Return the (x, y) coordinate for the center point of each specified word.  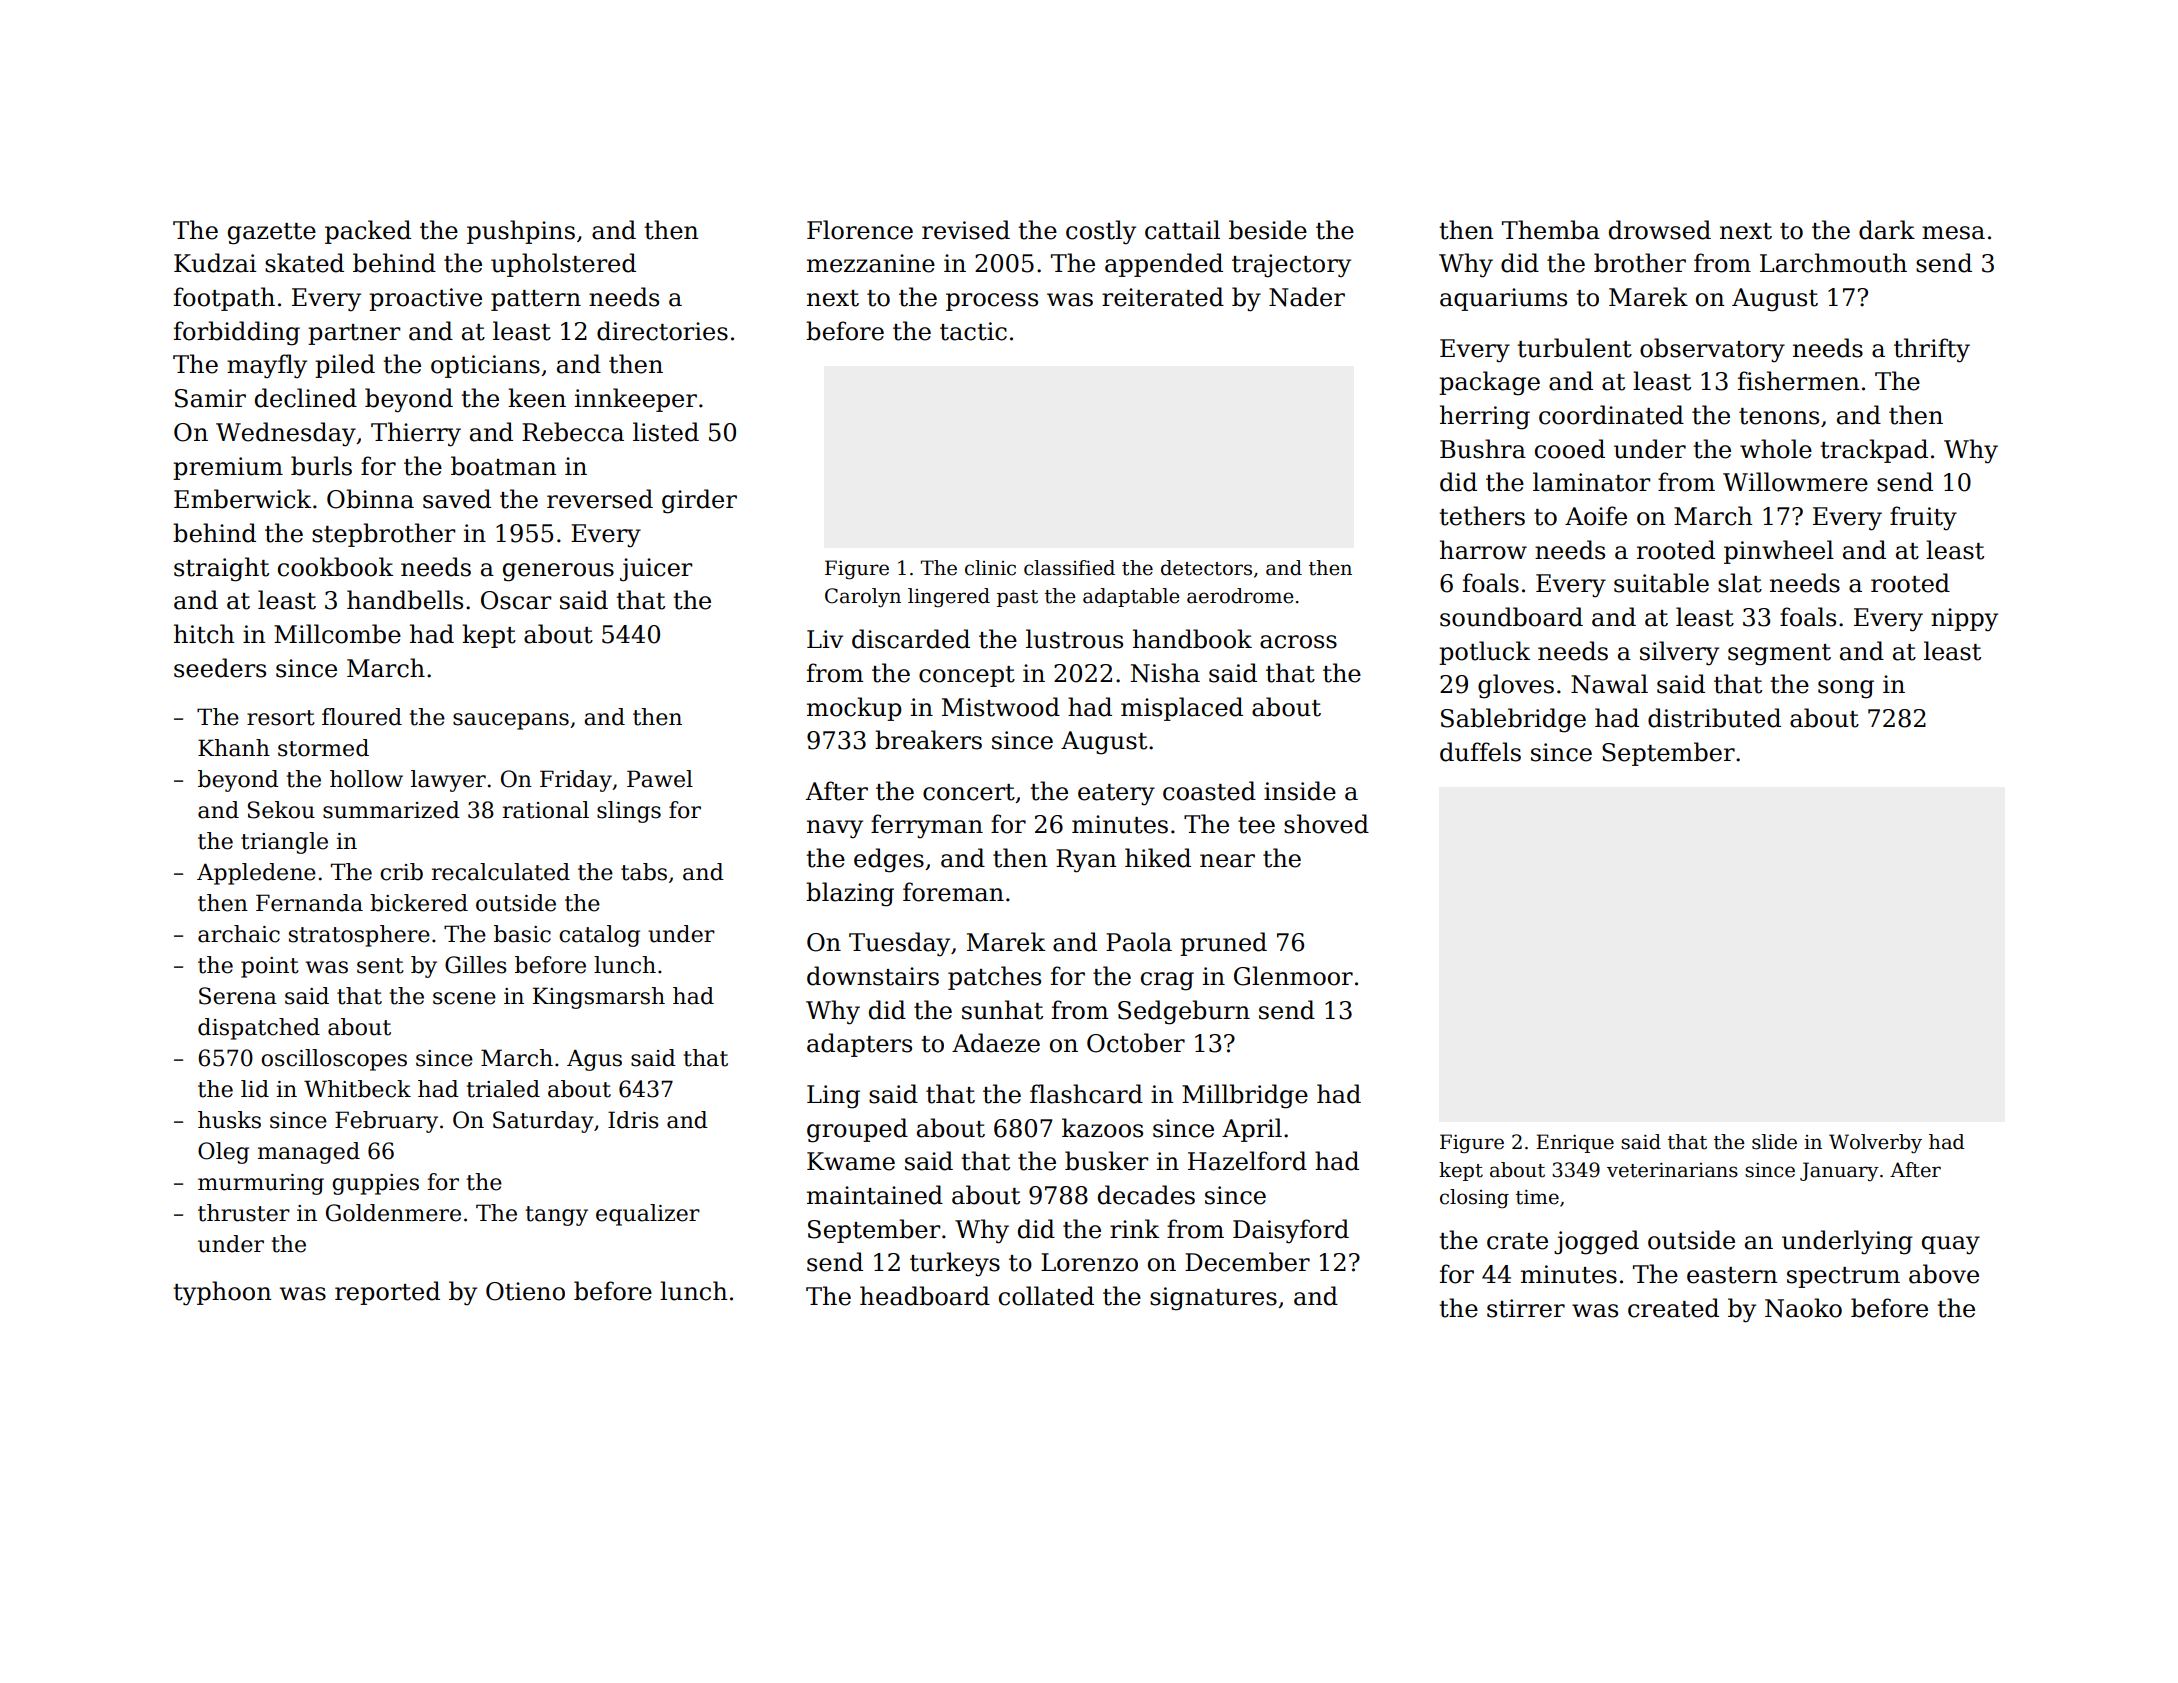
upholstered (563, 265)
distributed (1714, 718)
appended (1164, 265)
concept (967, 676)
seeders (220, 668)
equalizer (648, 1215)
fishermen (1799, 381)
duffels (1480, 752)
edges (889, 860)
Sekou (281, 810)
